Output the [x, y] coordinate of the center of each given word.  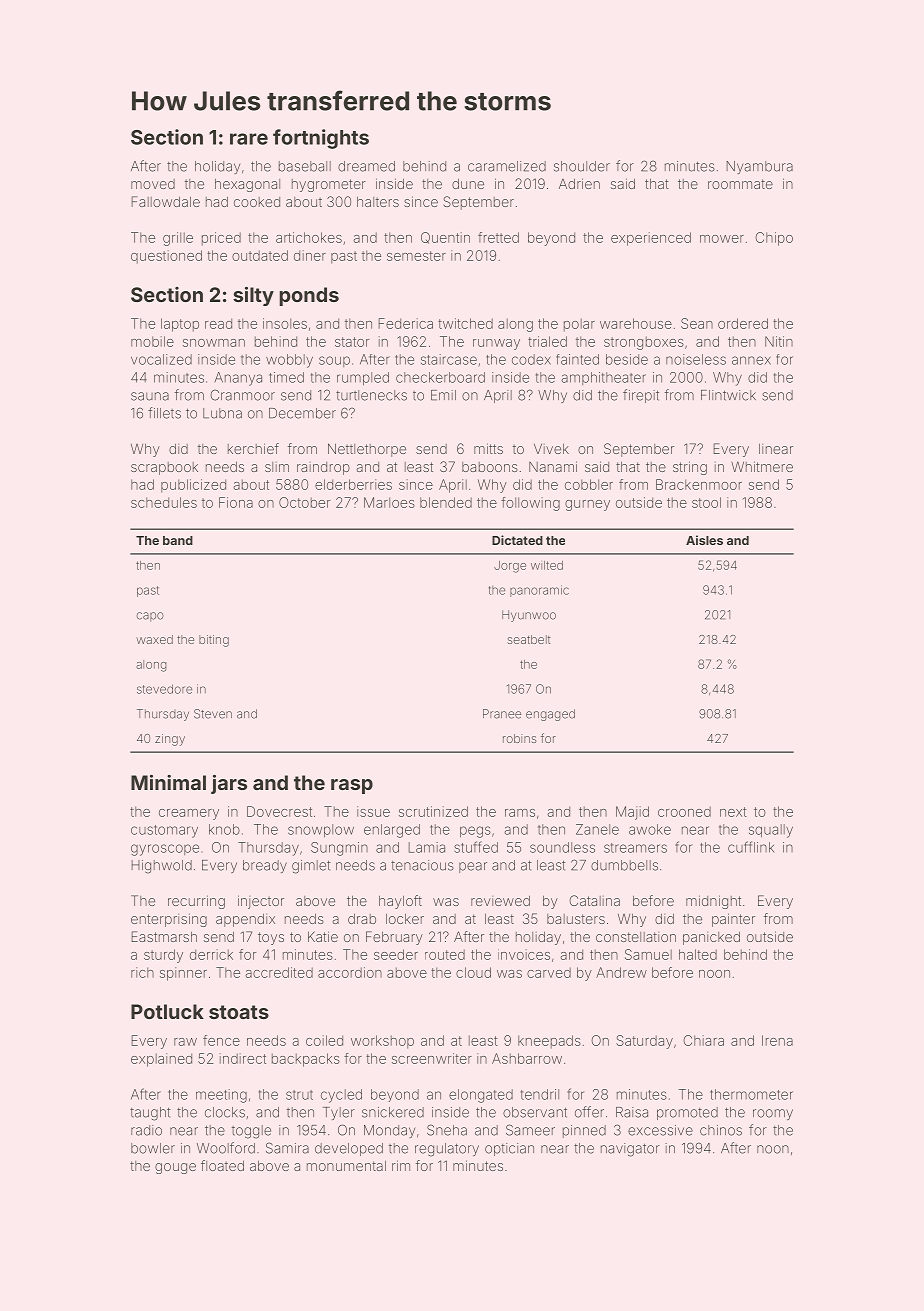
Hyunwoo [529, 616]
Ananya [238, 379]
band [178, 540]
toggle [251, 1132]
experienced [651, 239]
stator [352, 342]
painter [733, 920]
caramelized [507, 166]
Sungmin [339, 849]
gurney [587, 505]
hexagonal [247, 185]
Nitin [779, 341]
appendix [245, 920]
